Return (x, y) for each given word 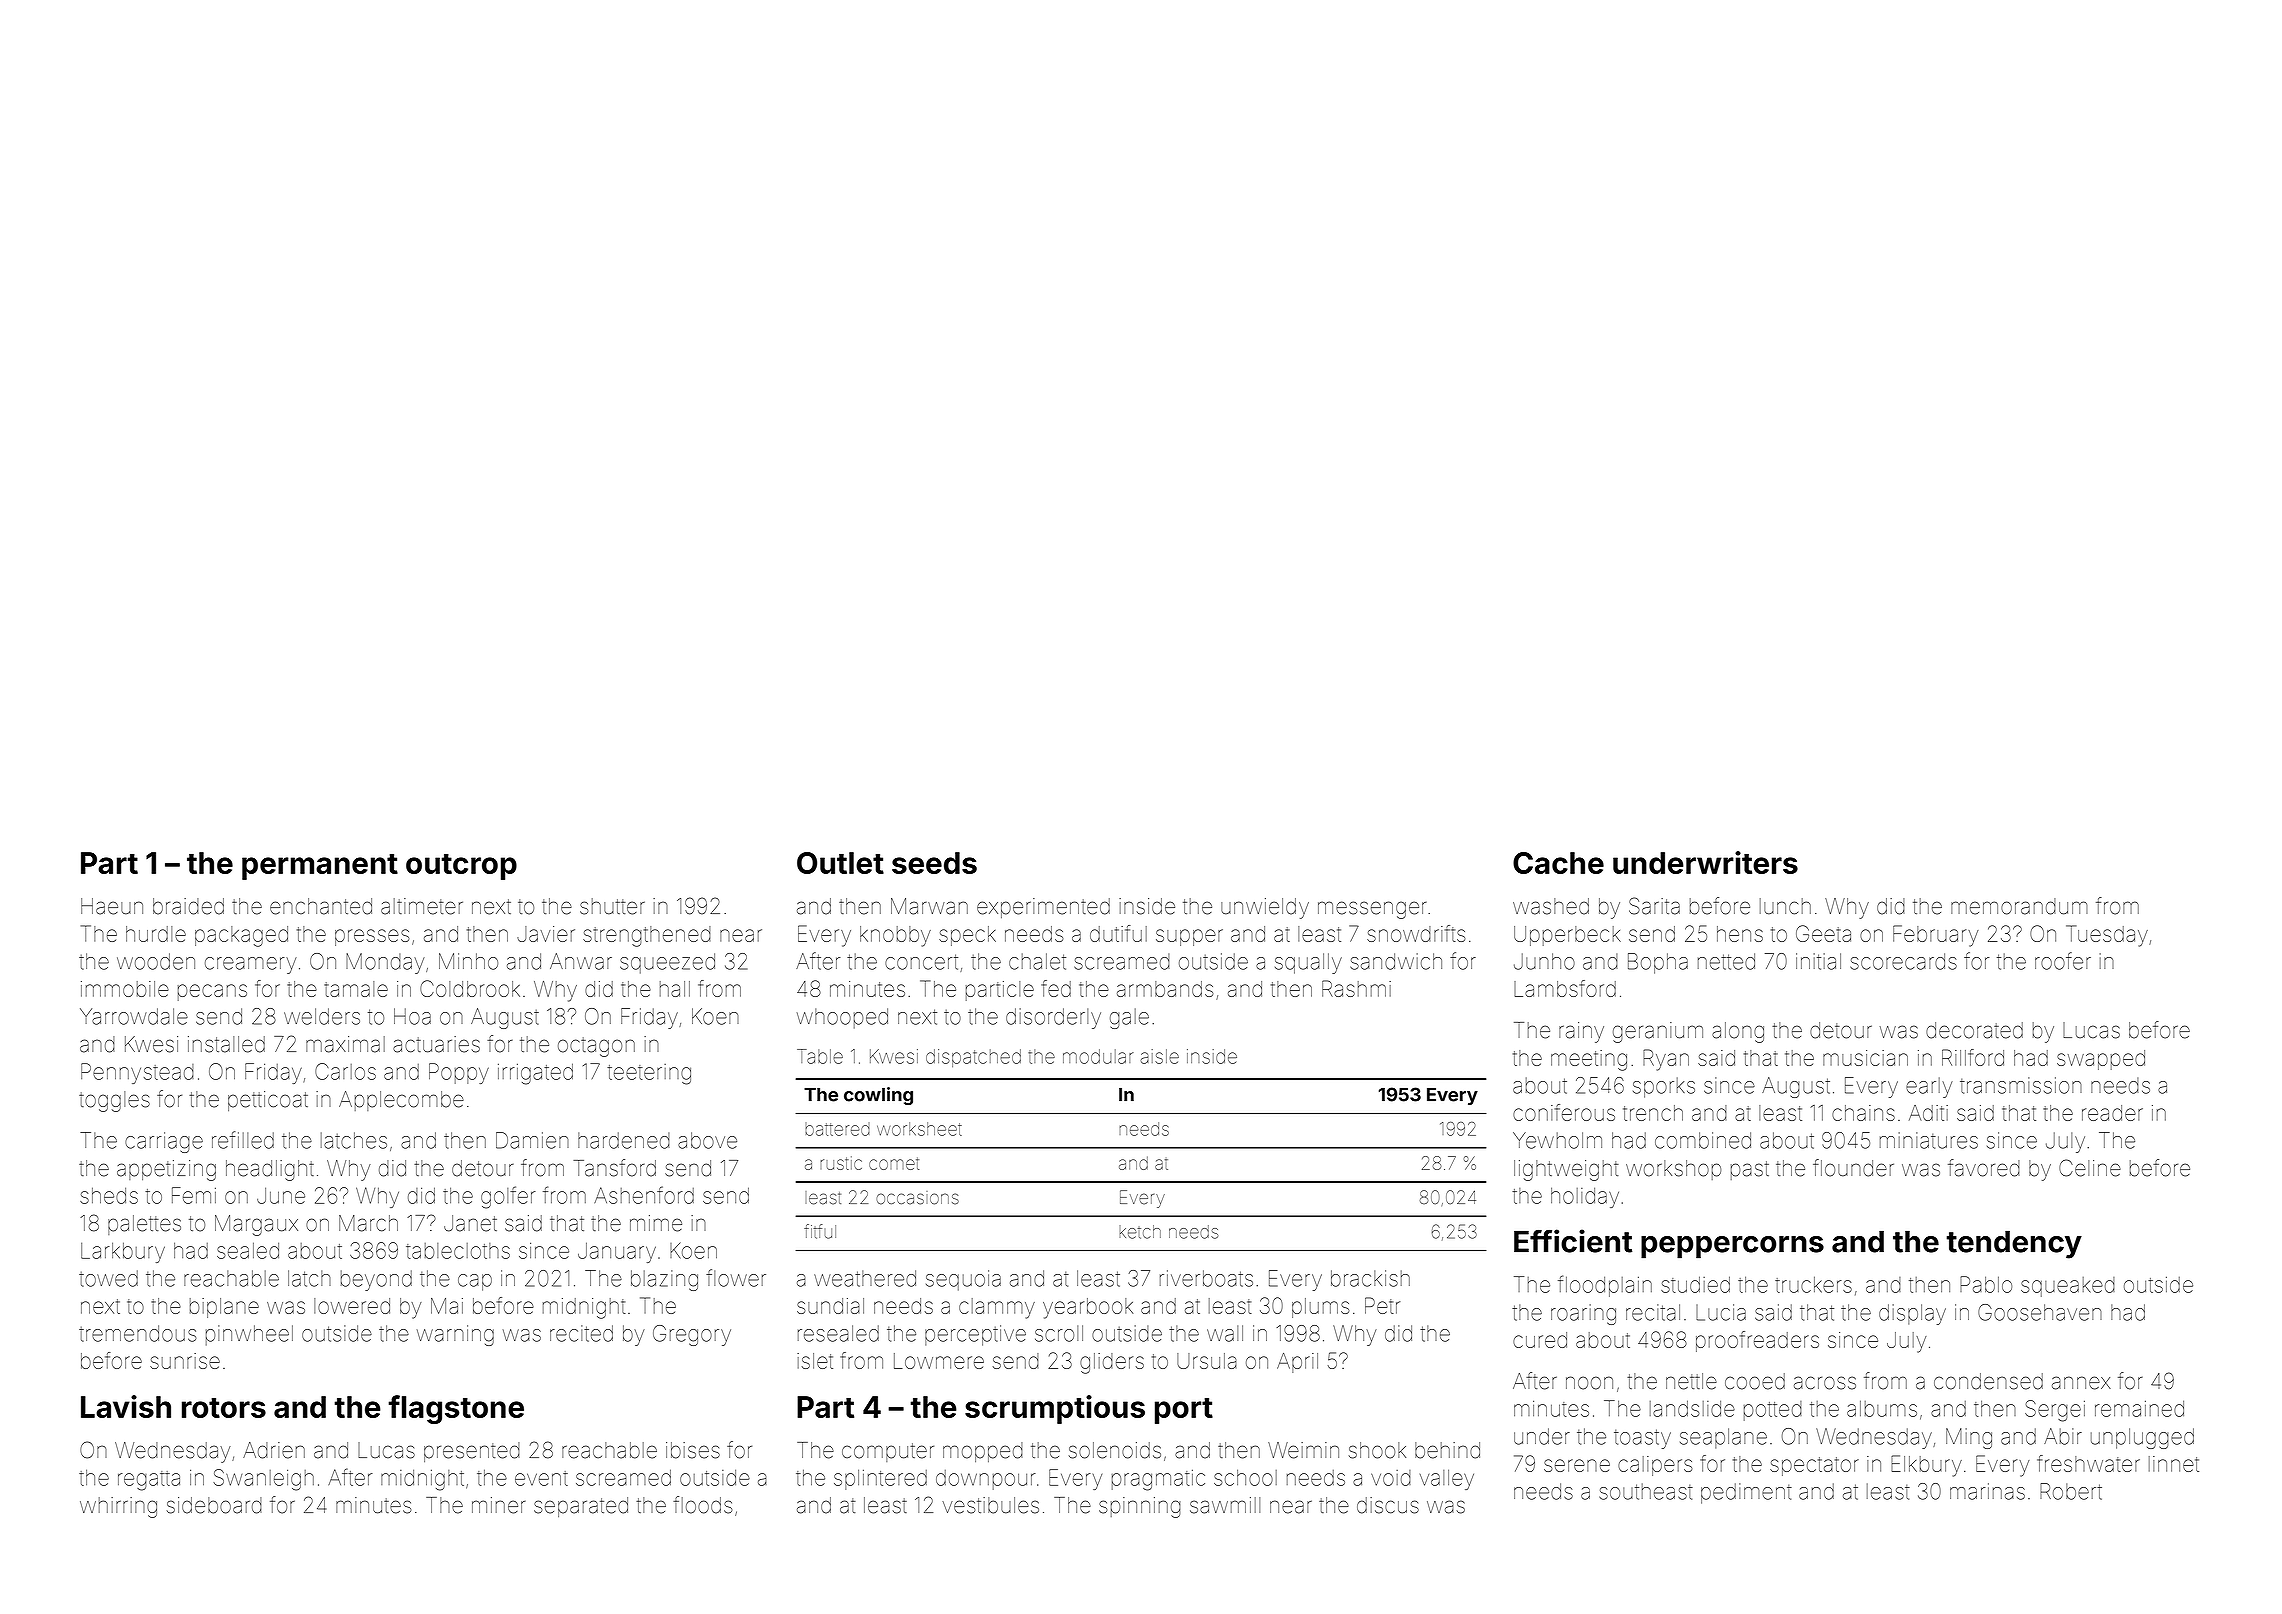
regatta (149, 1481)
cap (475, 1282)
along (1738, 1032)
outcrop (461, 867)
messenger (1372, 910)
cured (1540, 1340)
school (1245, 1478)
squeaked (2068, 1287)
